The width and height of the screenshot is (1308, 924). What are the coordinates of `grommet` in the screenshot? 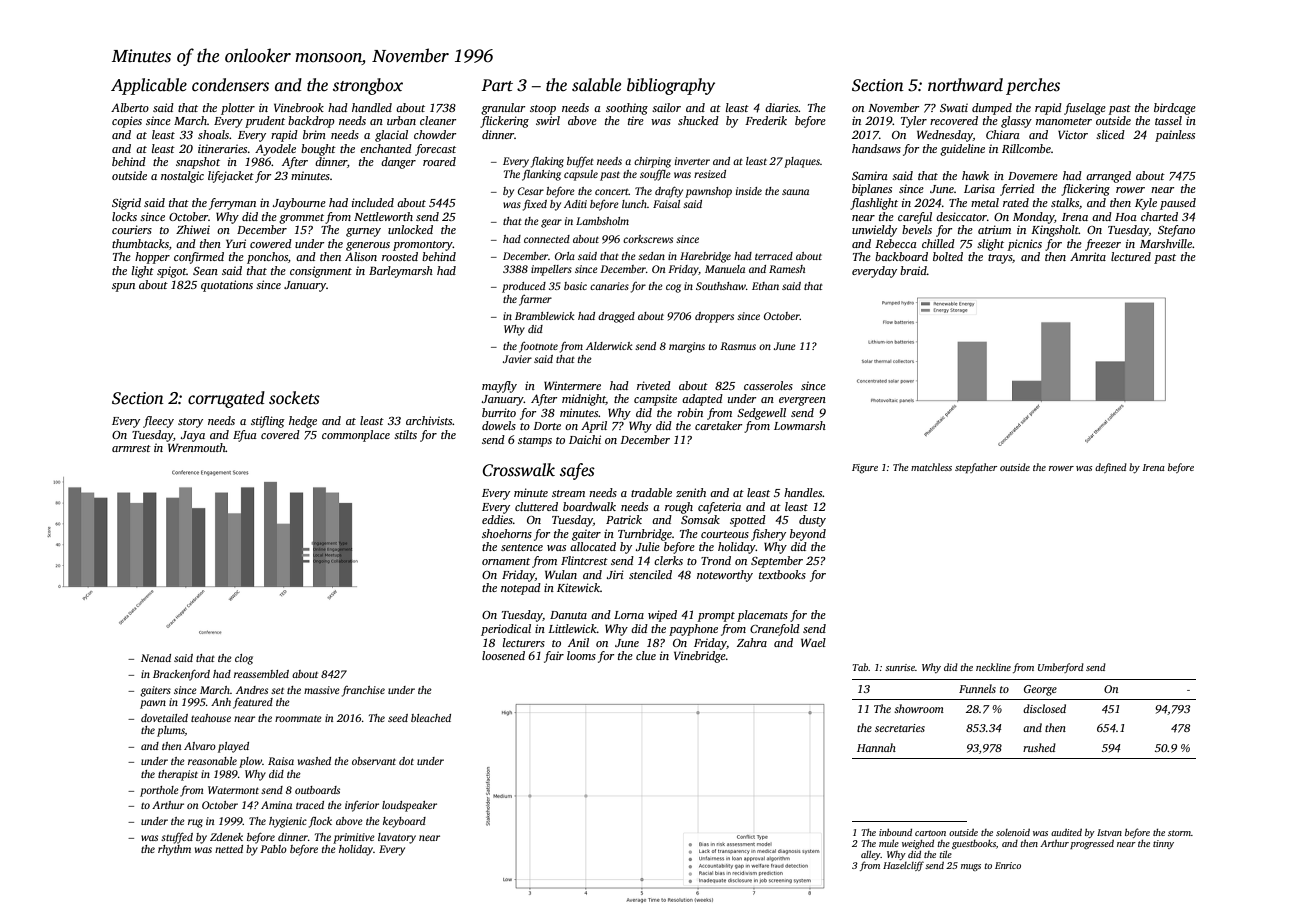 It's located at (301, 219).
